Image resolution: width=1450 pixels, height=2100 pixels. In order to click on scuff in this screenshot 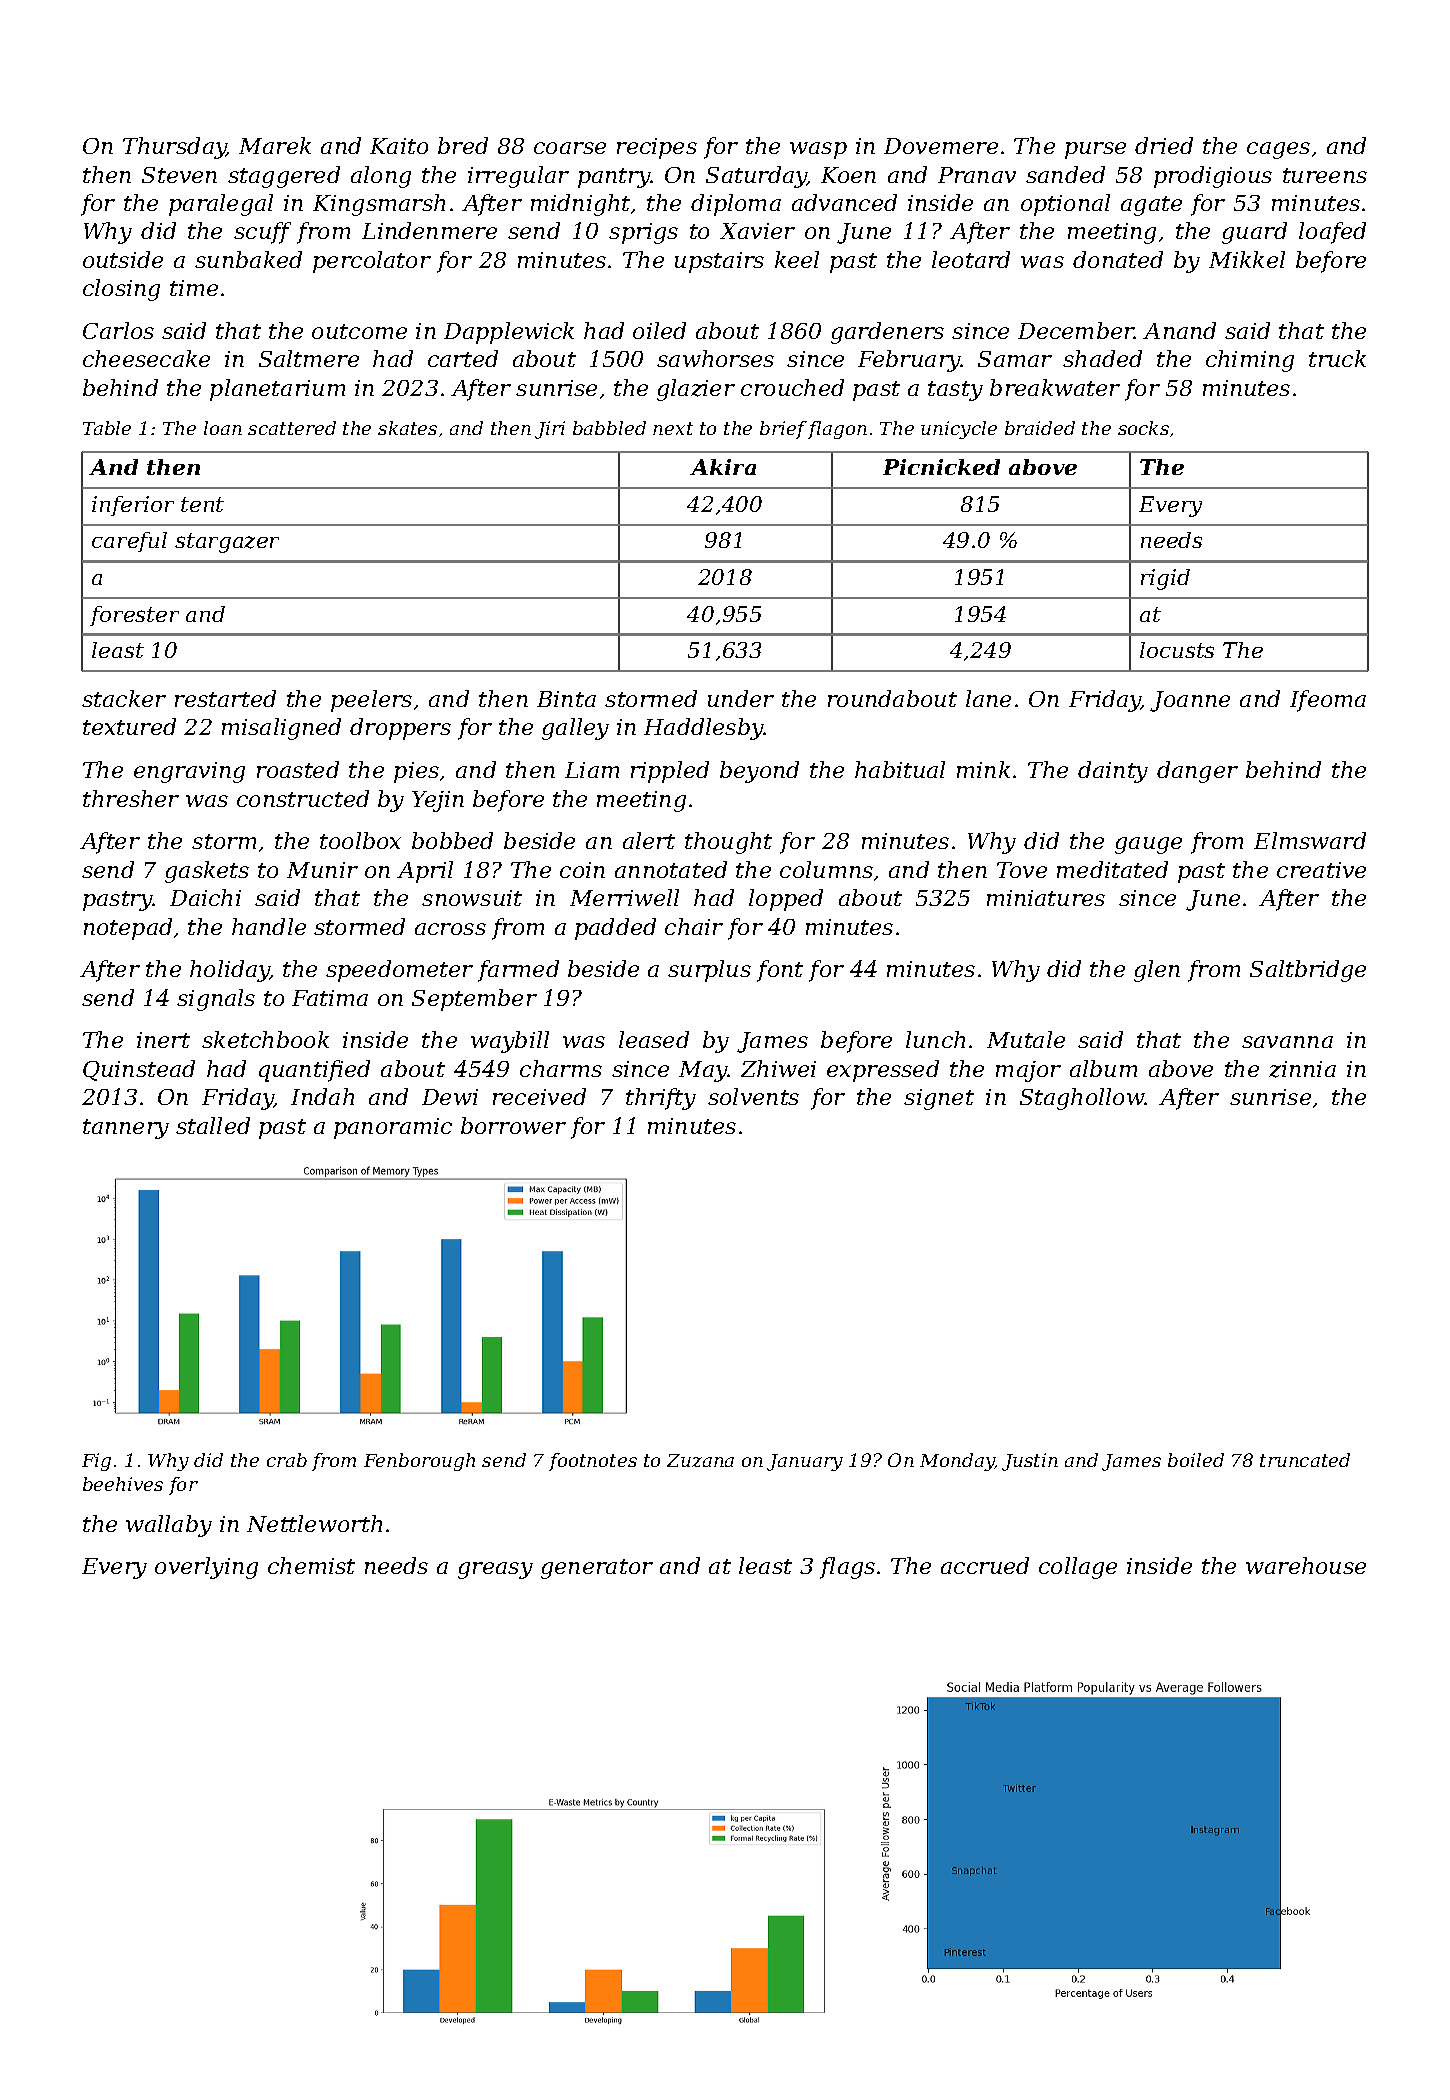, I will do `click(262, 233)`.
